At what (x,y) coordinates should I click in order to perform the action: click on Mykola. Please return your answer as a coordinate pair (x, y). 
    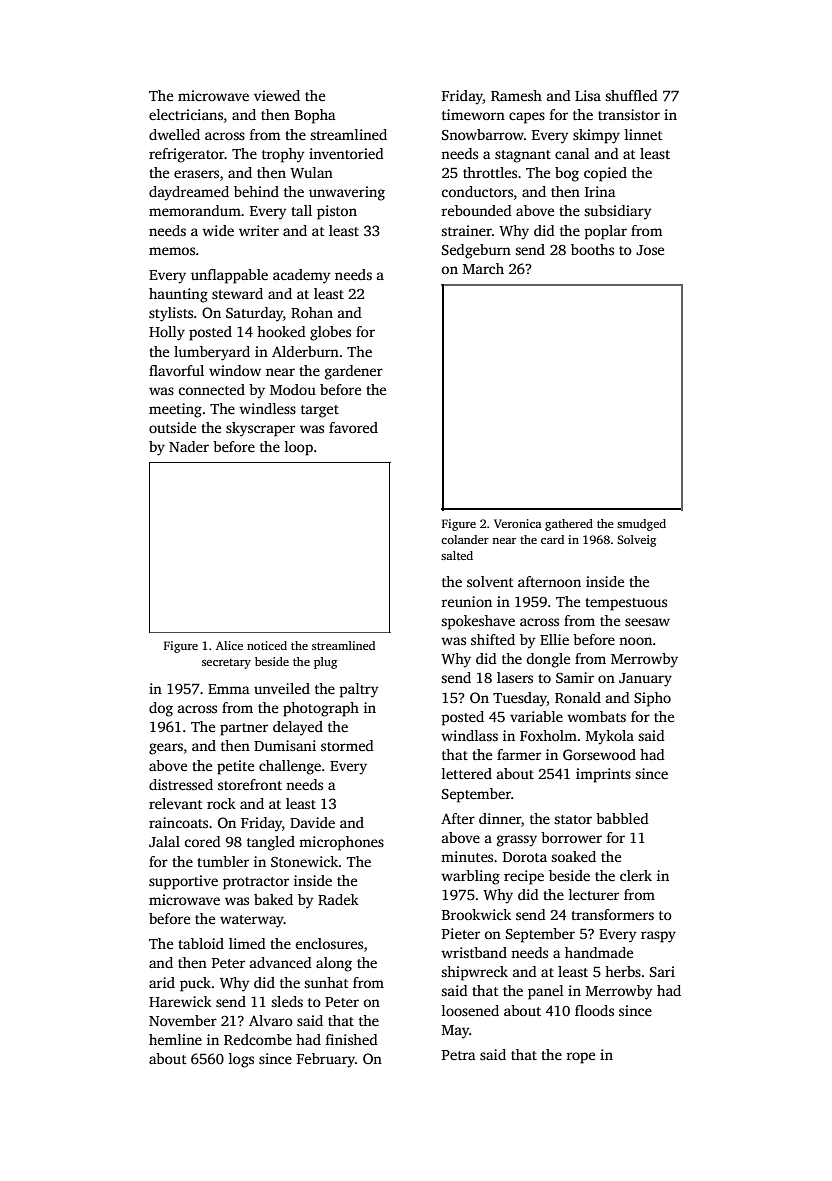
    Looking at the image, I should click on (610, 737).
